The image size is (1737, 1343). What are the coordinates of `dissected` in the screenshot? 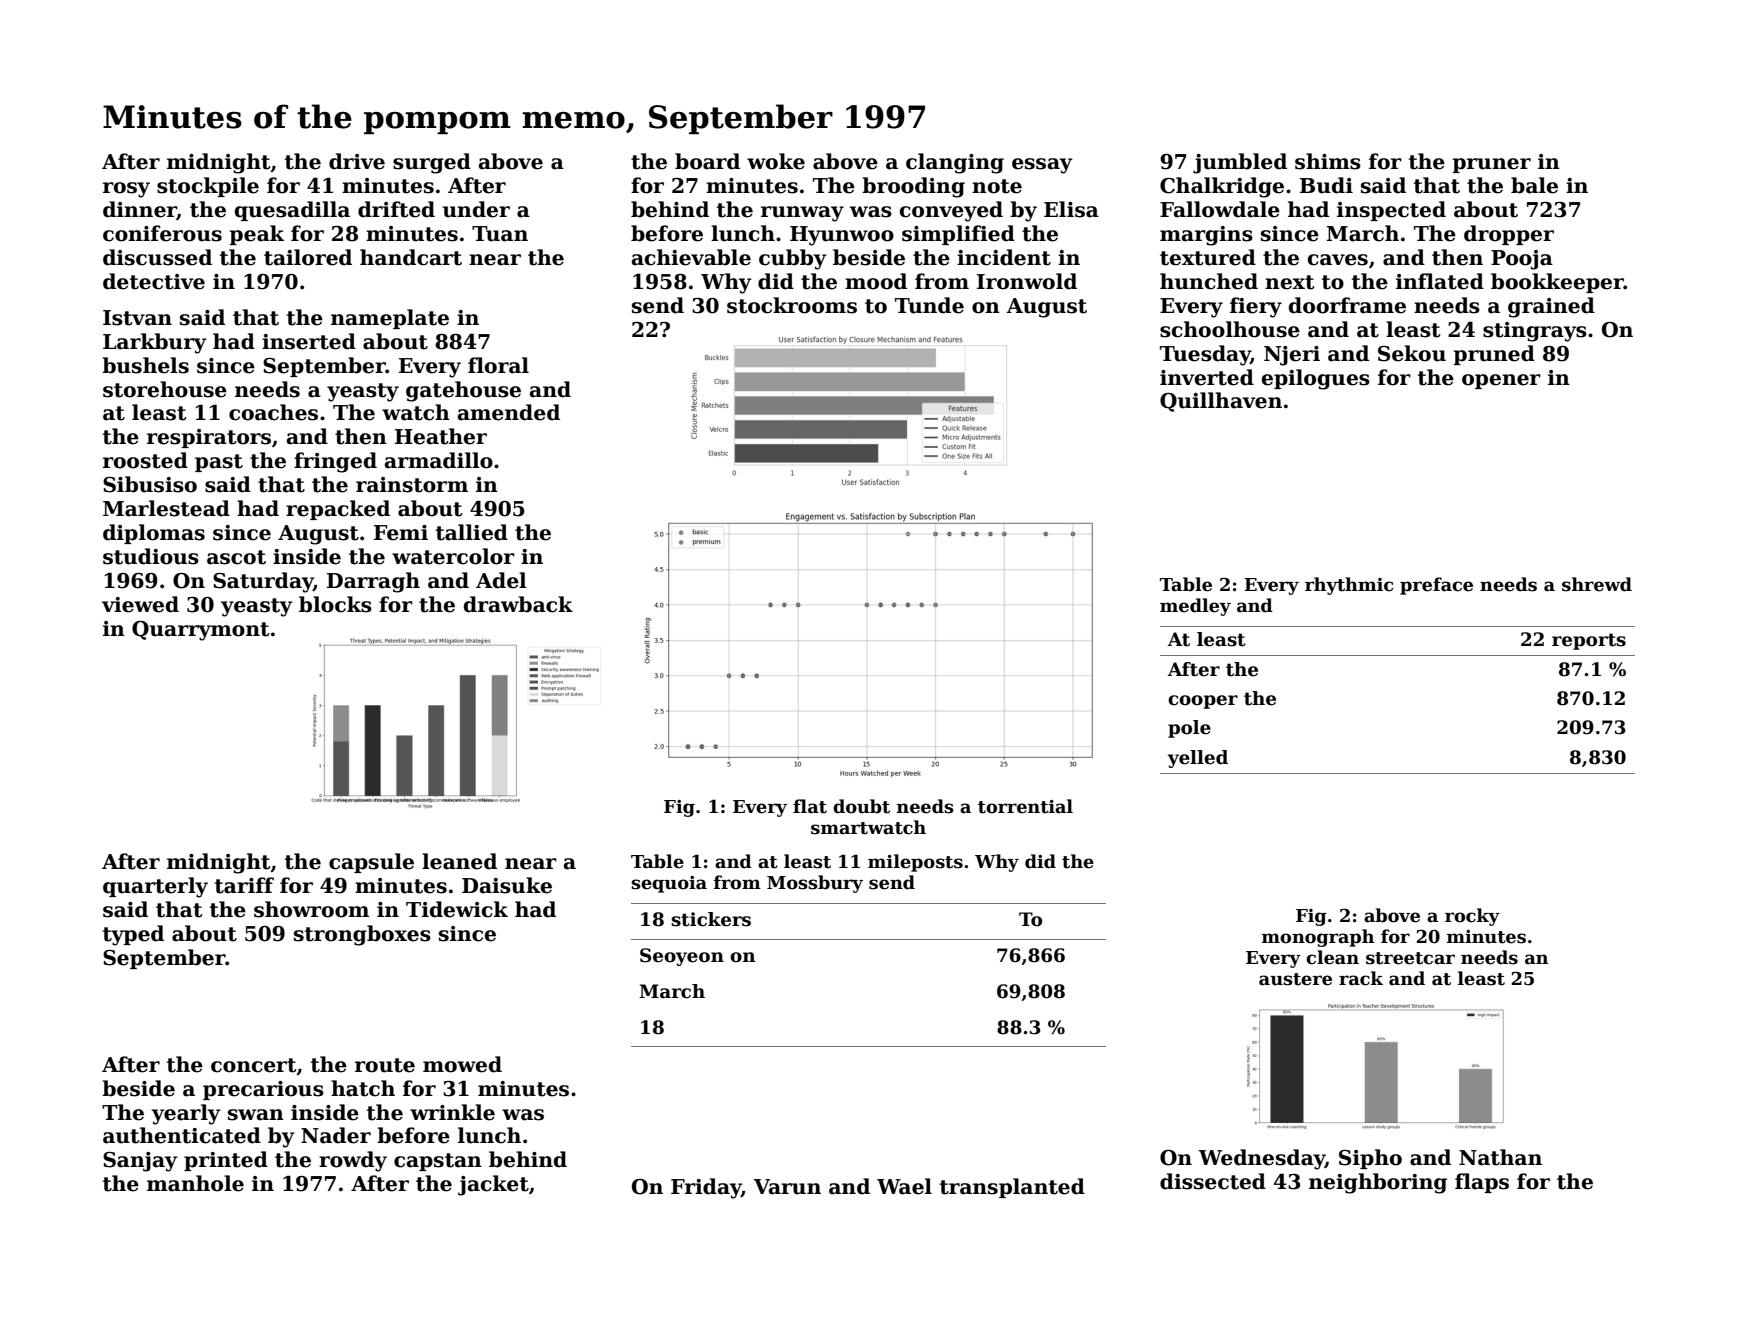 It's located at (1213, 1181).
